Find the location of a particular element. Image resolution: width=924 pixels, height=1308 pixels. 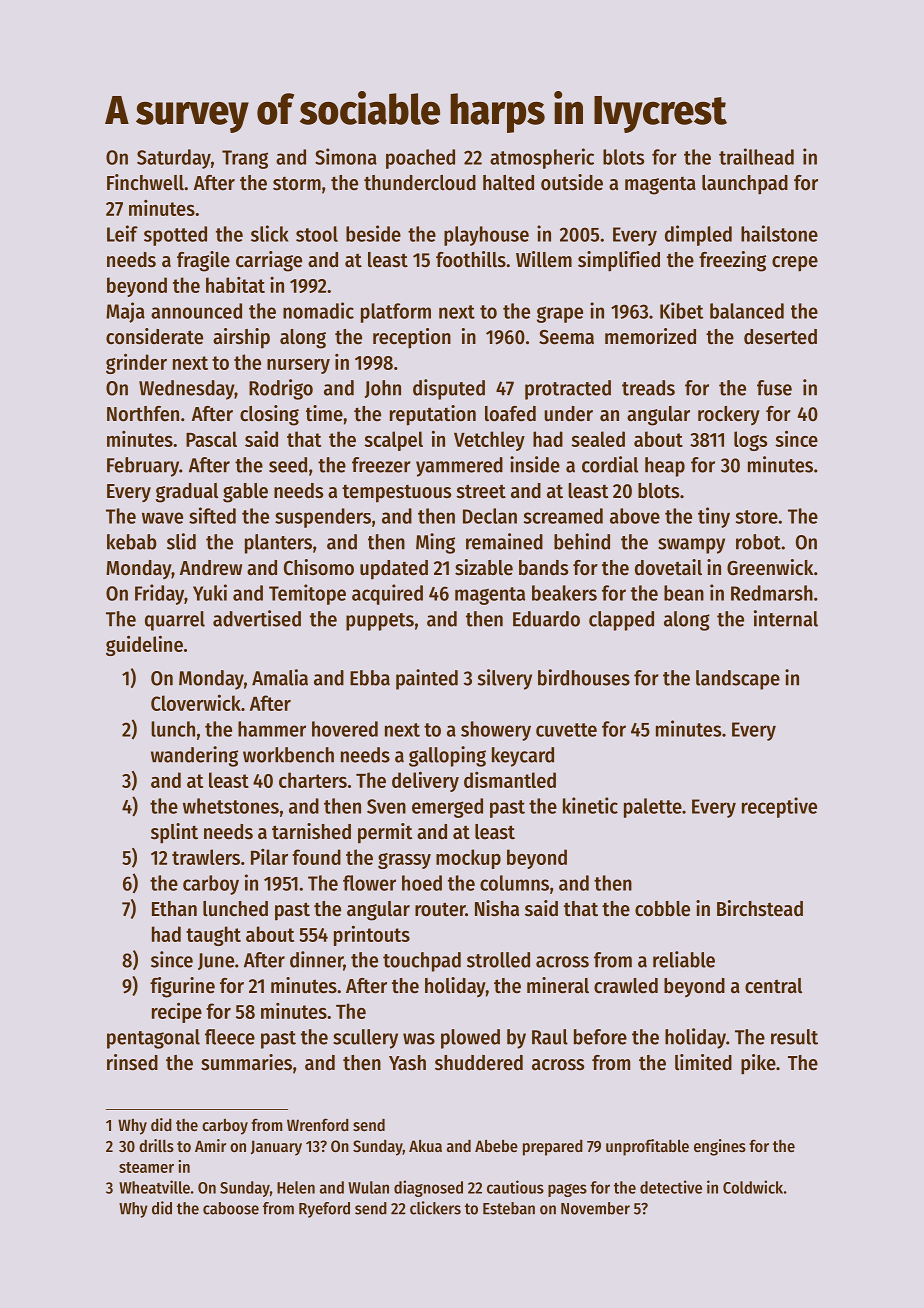

caboose is located at coordinates (231, 1208).
